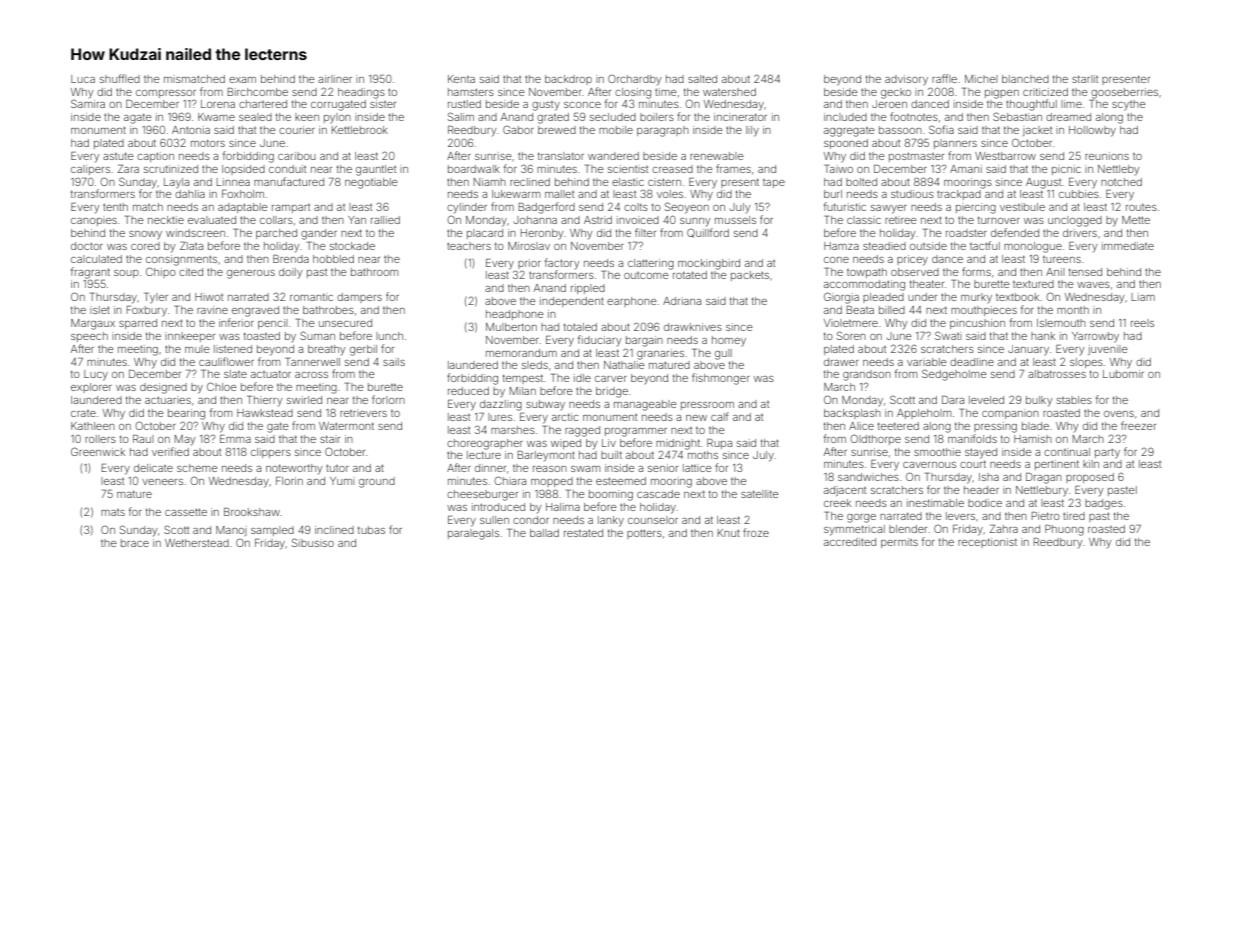  I want to click on lures, so click(500, 417).
